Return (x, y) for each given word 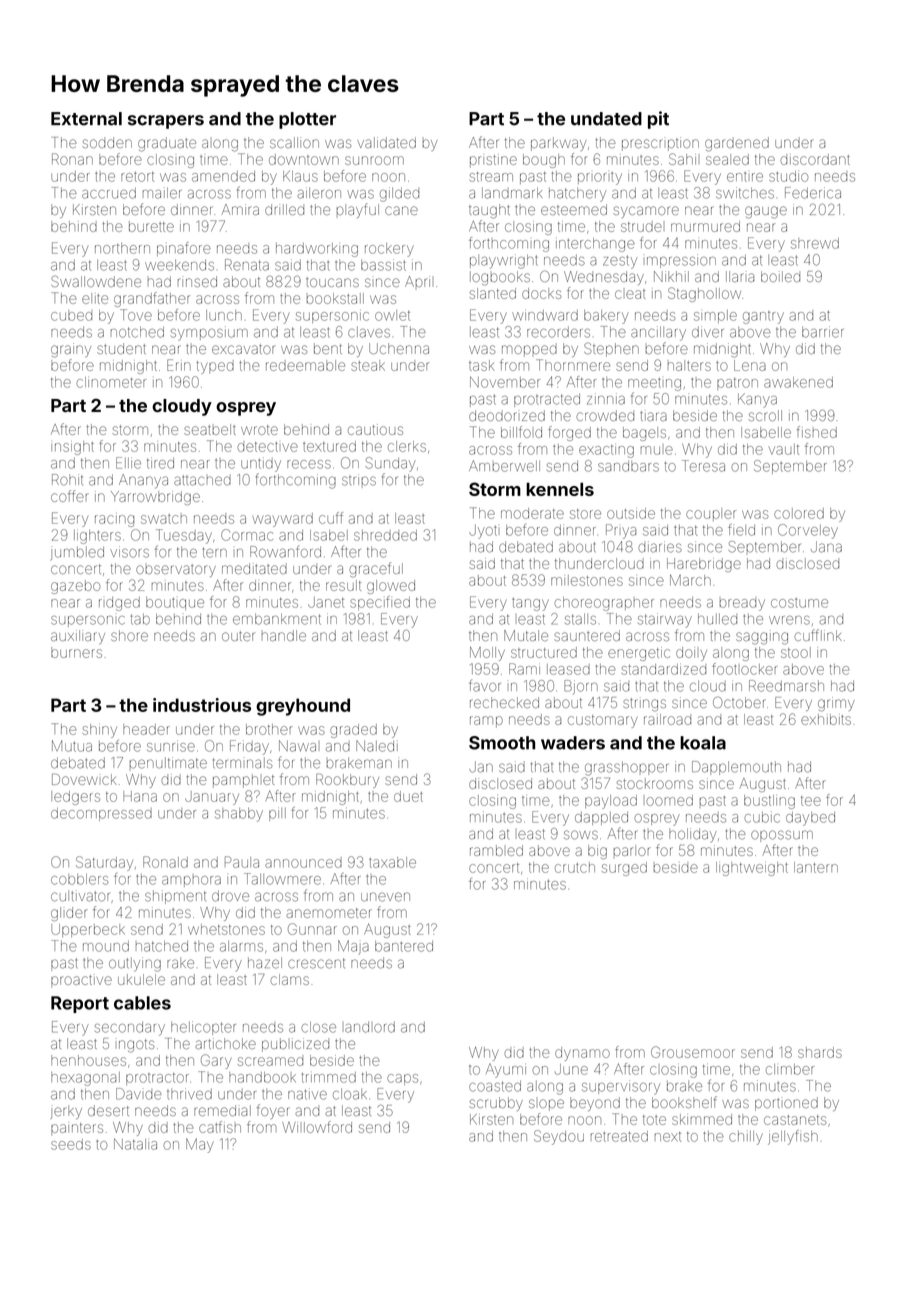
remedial (222, 1110)
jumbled (77, 554)
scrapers (166, 122)
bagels (644, 434)
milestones (587, 580)
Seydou (559, 1137)
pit (658, 120)
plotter (307, 120)
